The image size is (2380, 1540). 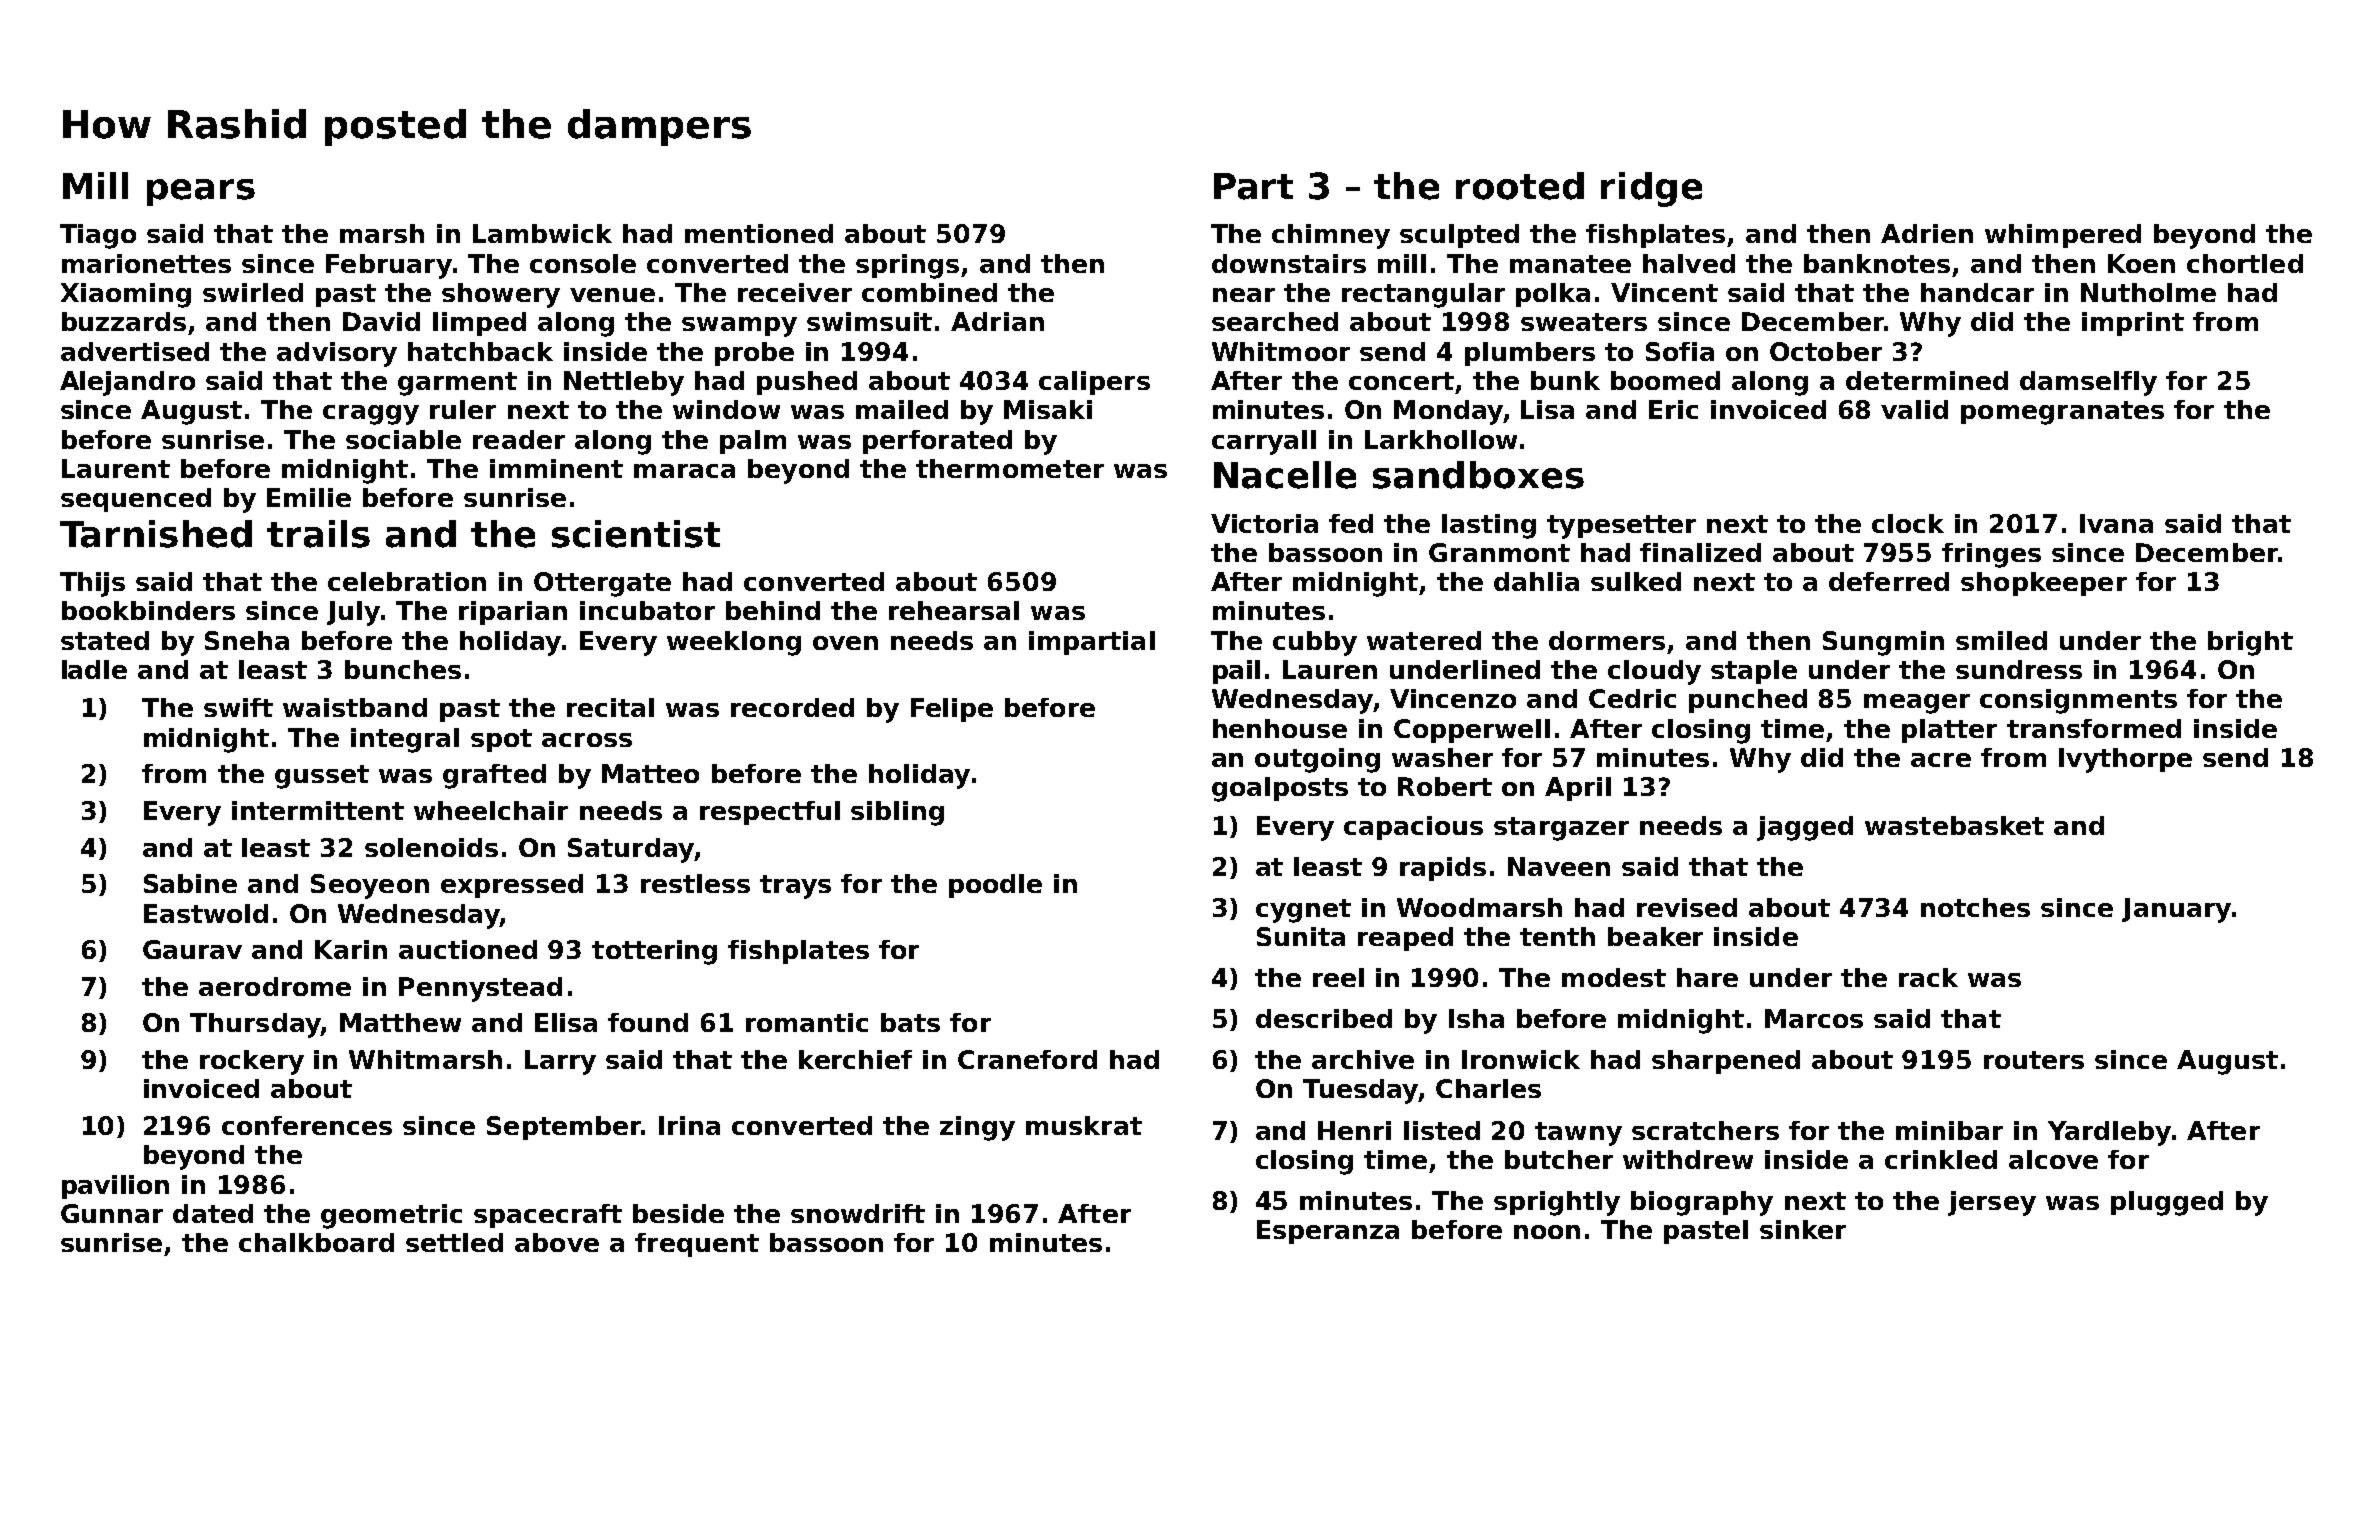 What do you see at coordinates (2088, 383) in the screenshot?
I see `damselfly` at bounding box center [2088, 383].
